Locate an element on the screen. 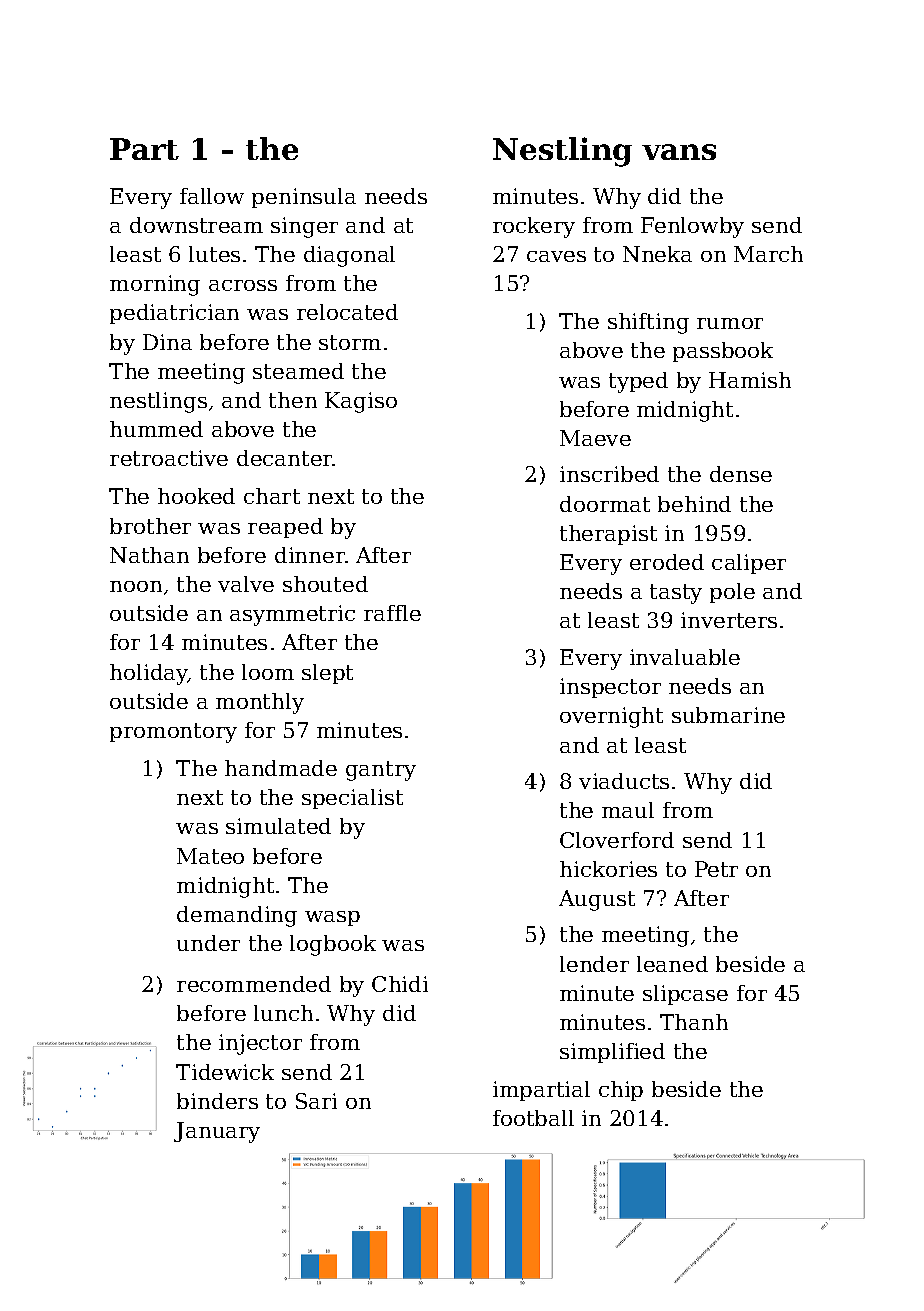 The image size is (924, 1311). fallow is located at coordinates (212, 196).
